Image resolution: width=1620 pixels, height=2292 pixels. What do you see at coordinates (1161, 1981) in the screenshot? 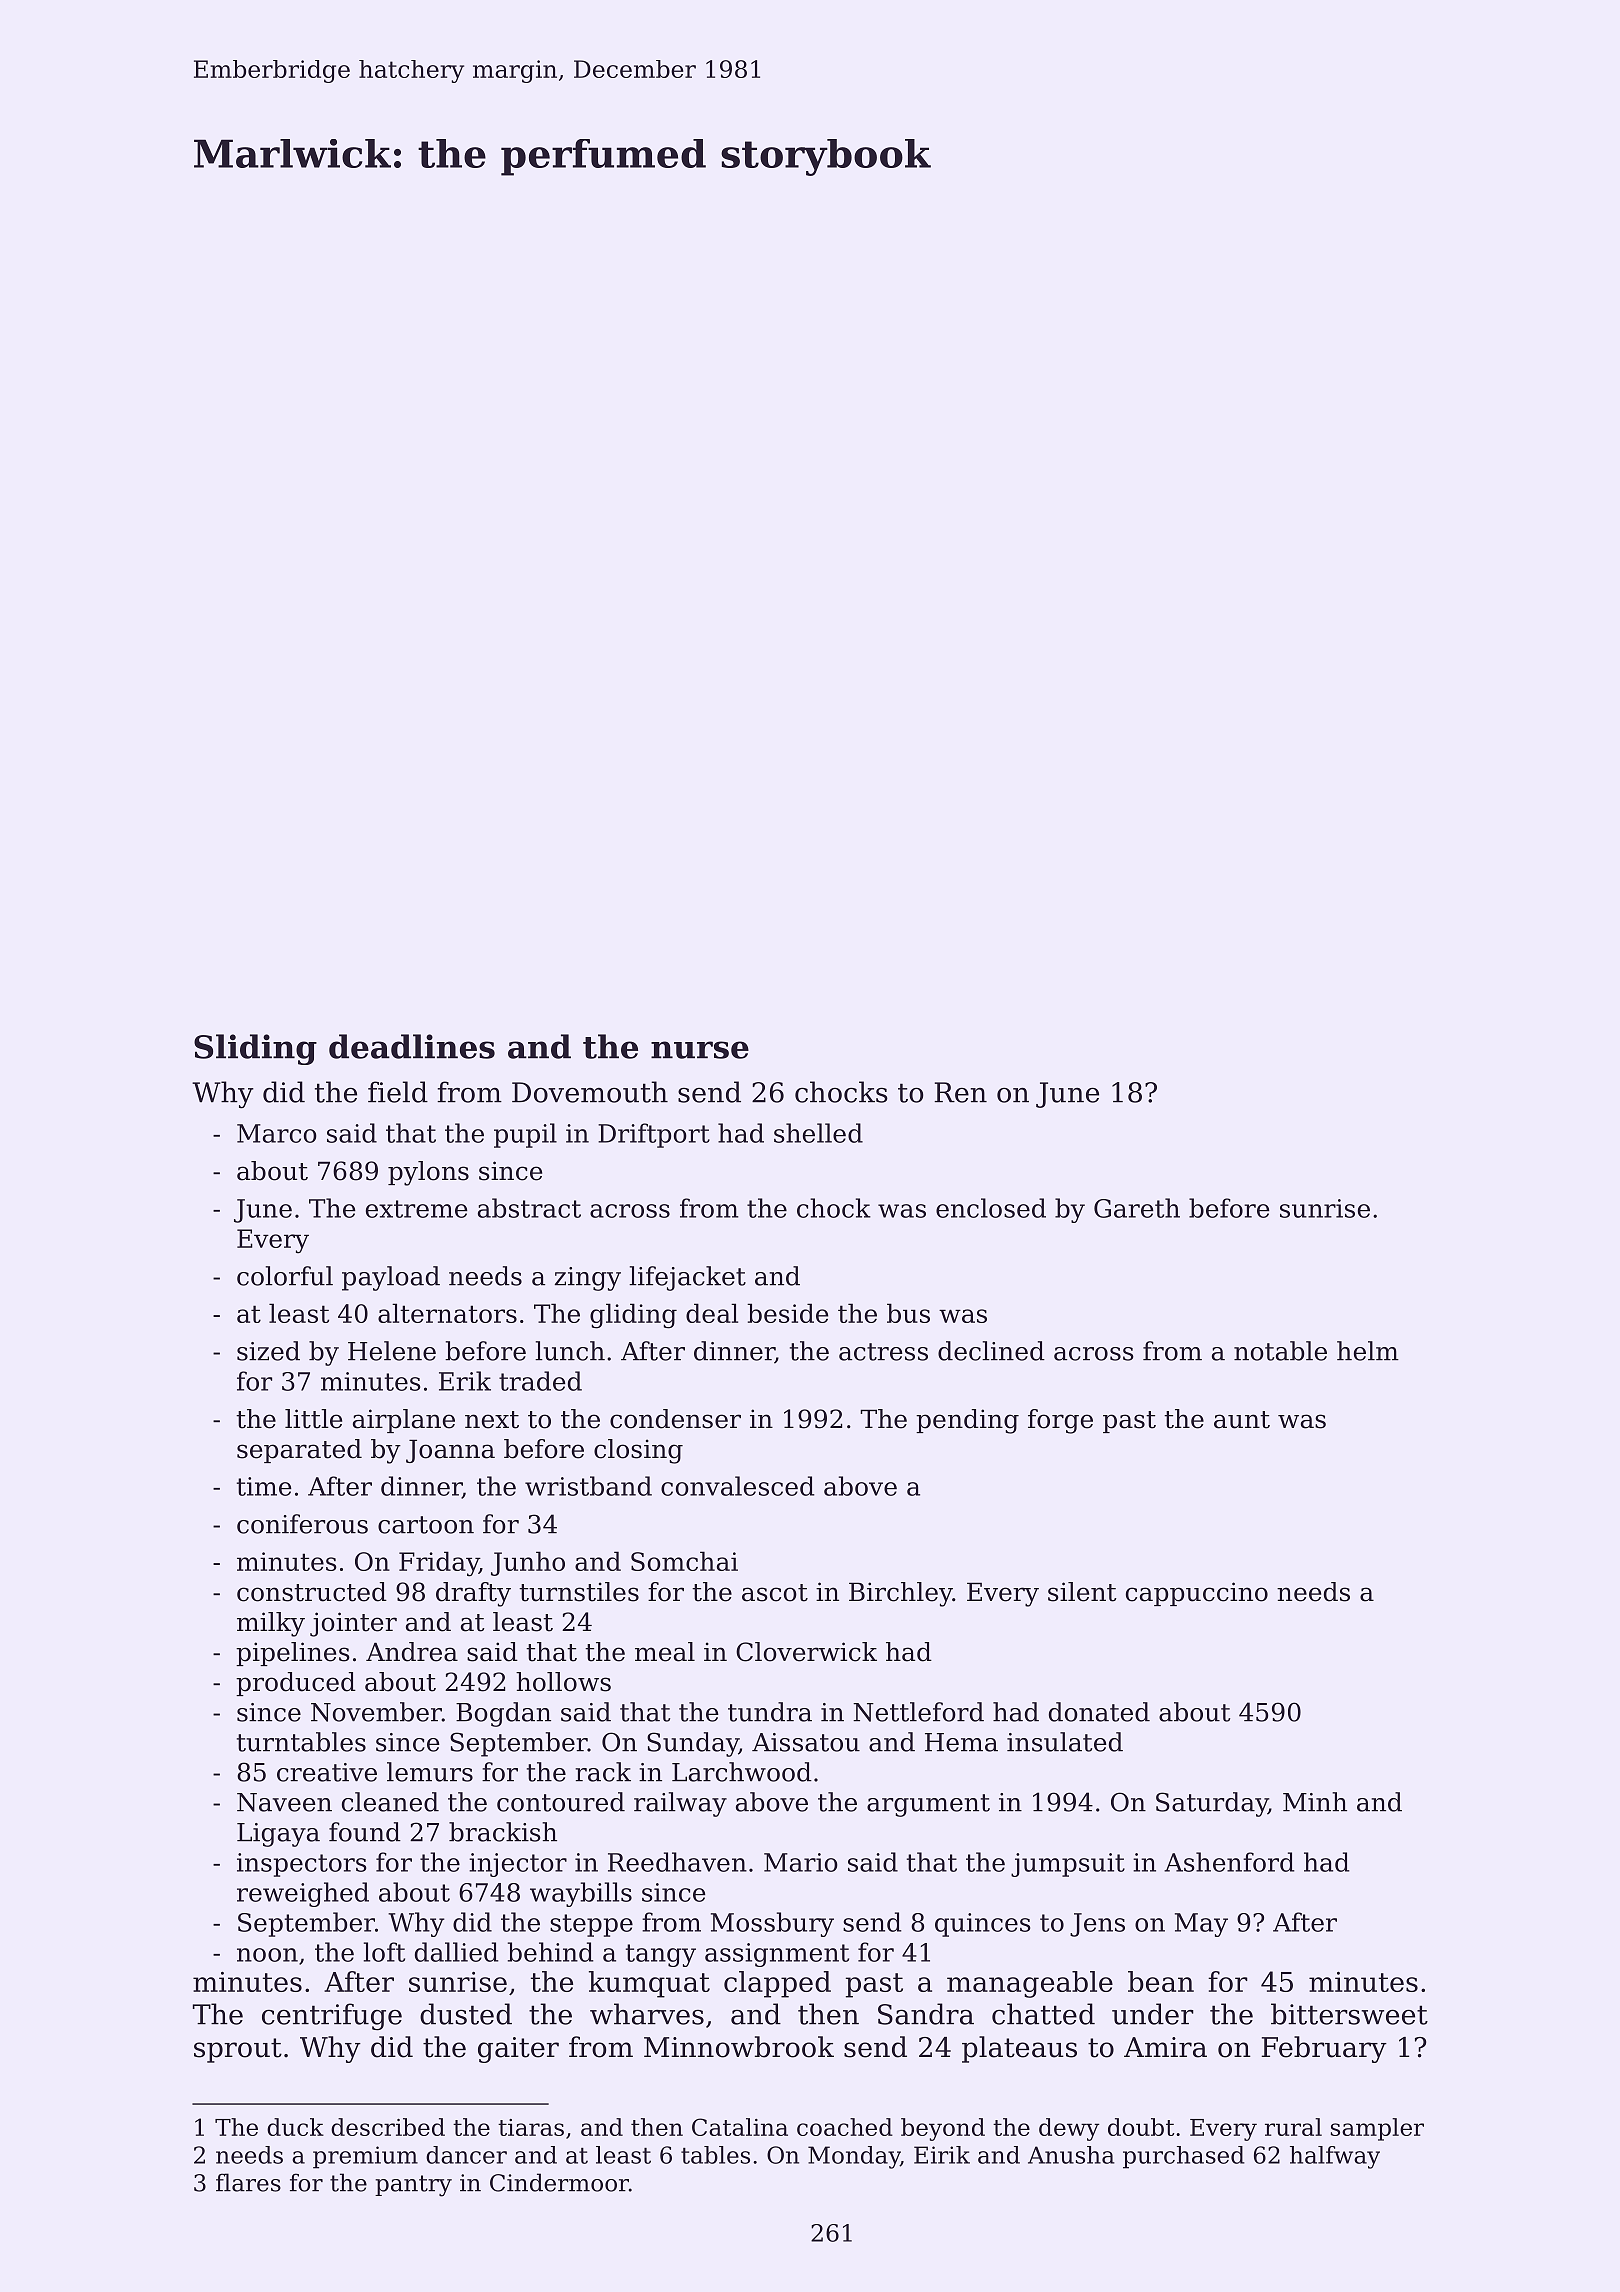
I see `bean` at bounding box center [1161, 1981].
